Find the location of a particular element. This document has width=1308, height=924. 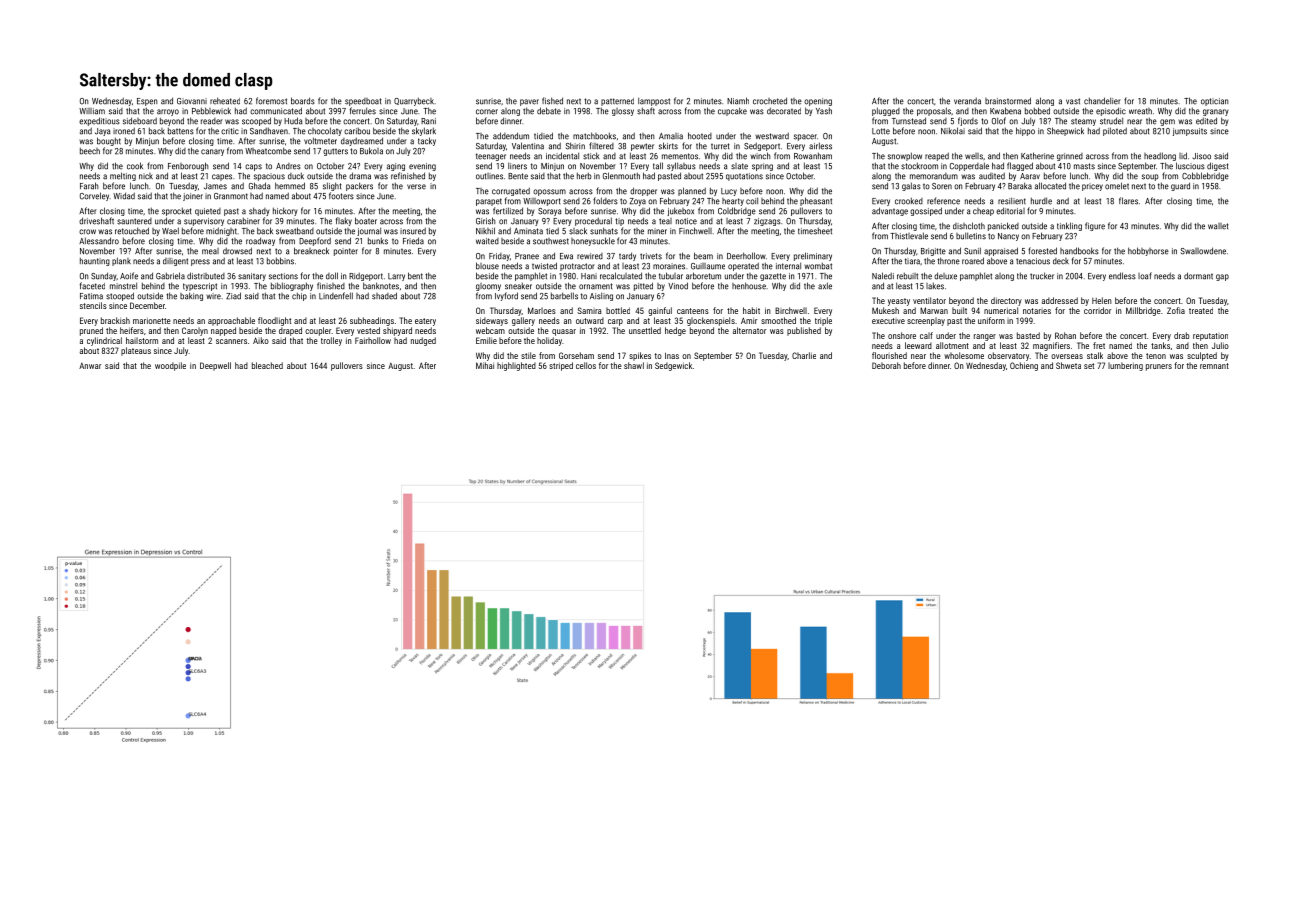

Guillaume is located at coordinates (708, 266).
